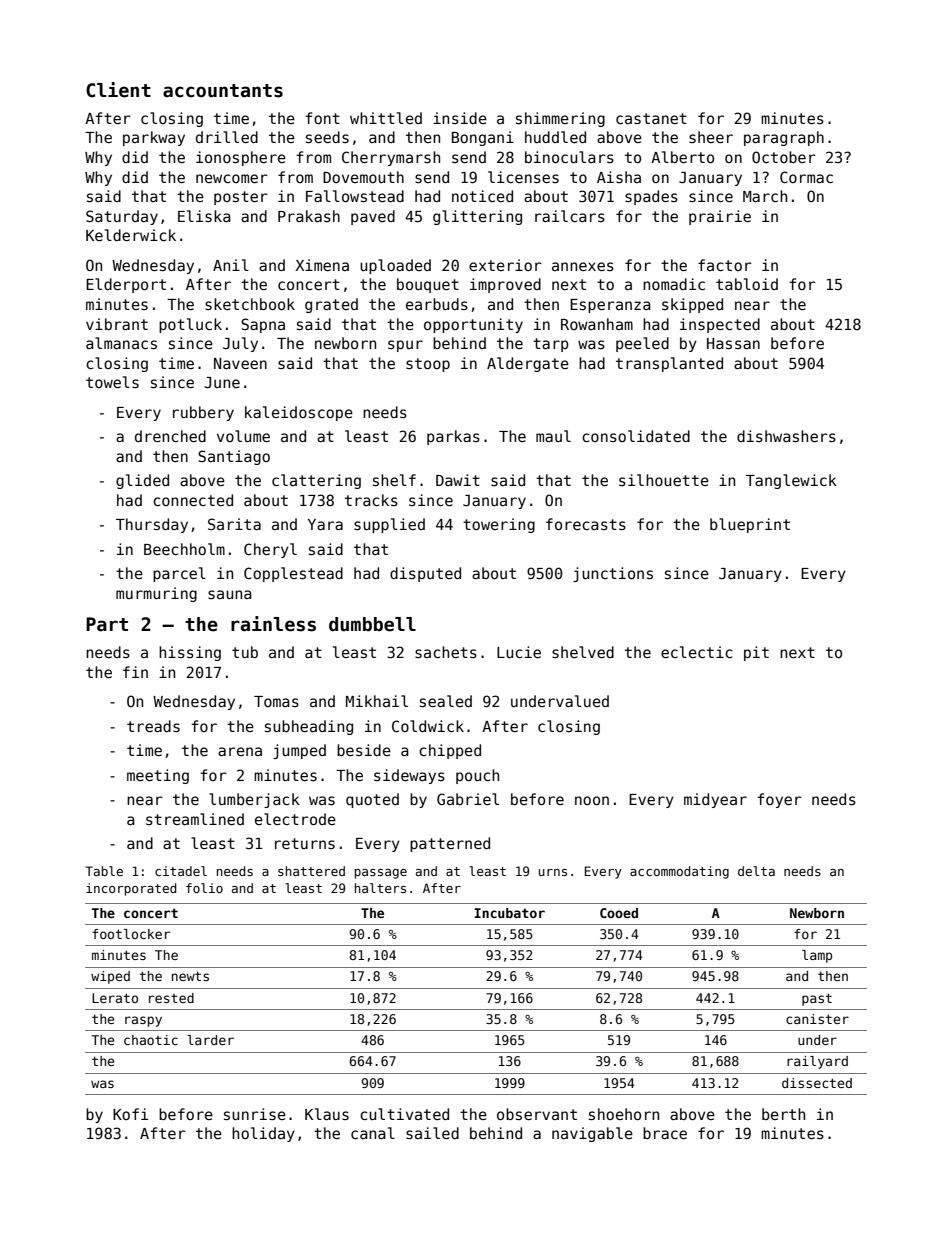  I want to click on stoop, so click(428, 365).
